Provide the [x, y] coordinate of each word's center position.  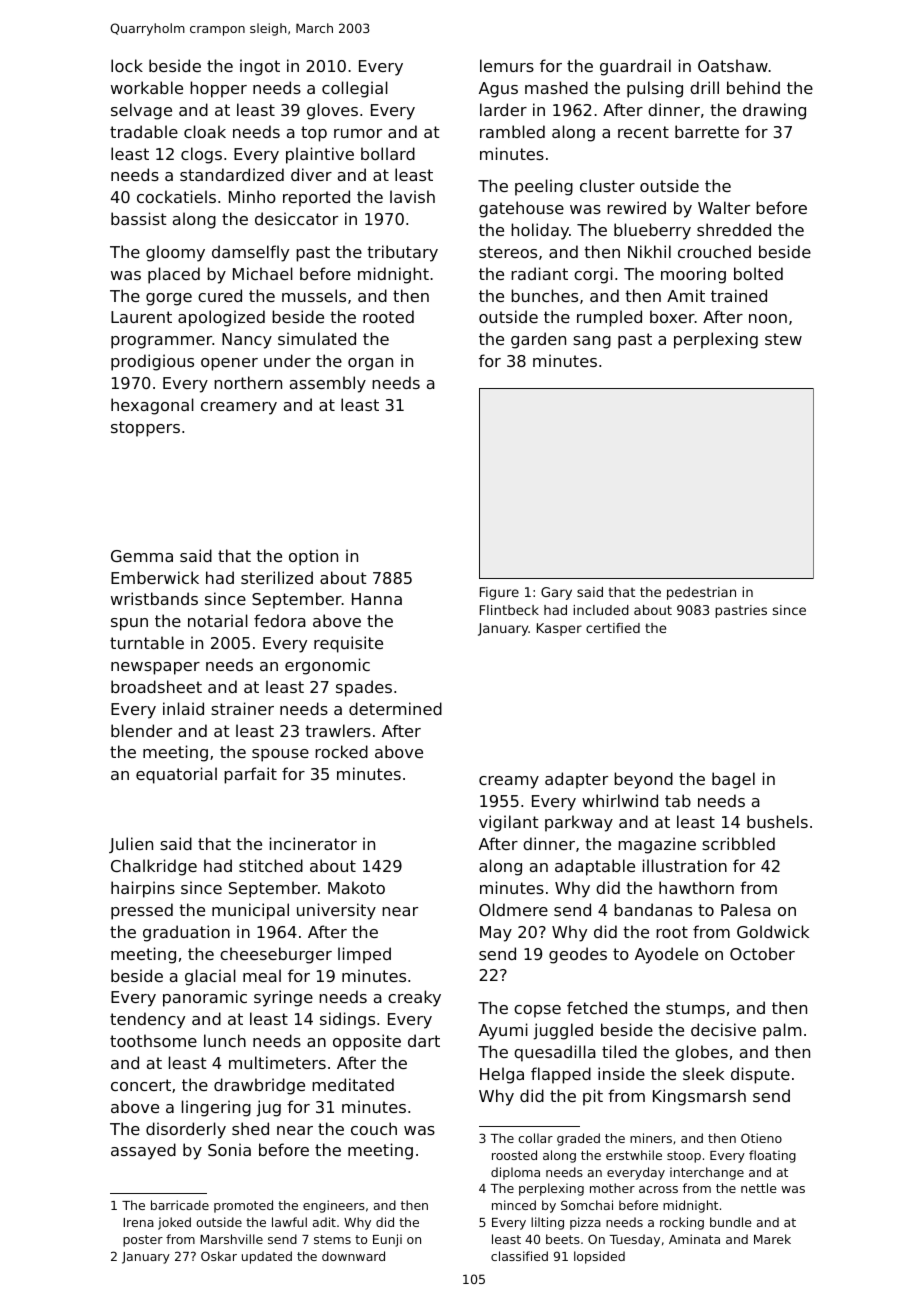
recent [643, 132]
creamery [239, 408]
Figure [499, 593]
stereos [508, 252]
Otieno [761, 1138]
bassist [139, 218]
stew [783, 339]
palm [782, 1031]
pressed [142, 911]
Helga [502, 1075]
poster [143, 1241]
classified [519, 1256]
